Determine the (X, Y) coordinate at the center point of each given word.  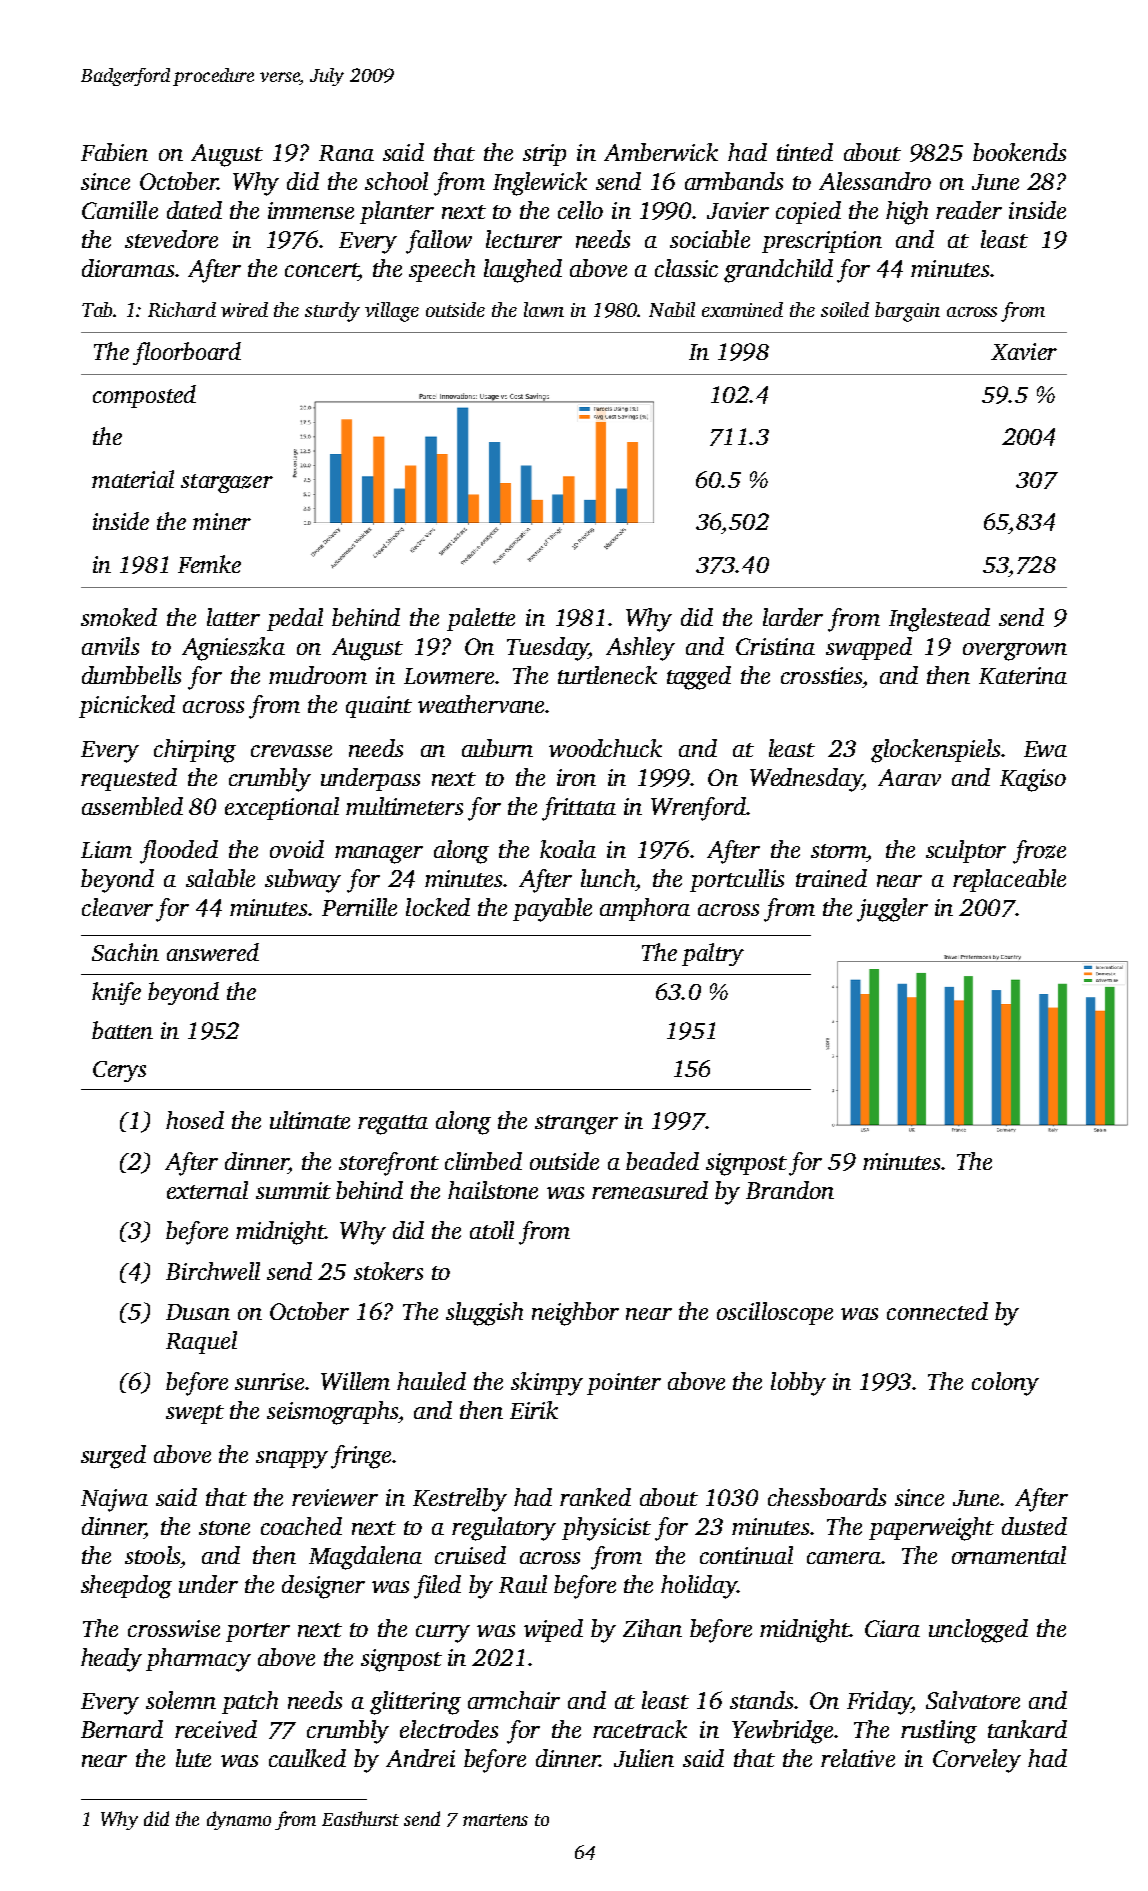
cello (580, 210)
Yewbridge (782, 1732)
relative (858, 1758)
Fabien (114, 152)
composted (144, 396)
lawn (544, 309)
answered (213, 952)
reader (969, 210)
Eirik (534, 1410)
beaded (662, 1161)
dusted (1034, 1526)
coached (301, 1526)
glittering (415, 1703)
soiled (845, 309)
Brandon (790, 1190)
